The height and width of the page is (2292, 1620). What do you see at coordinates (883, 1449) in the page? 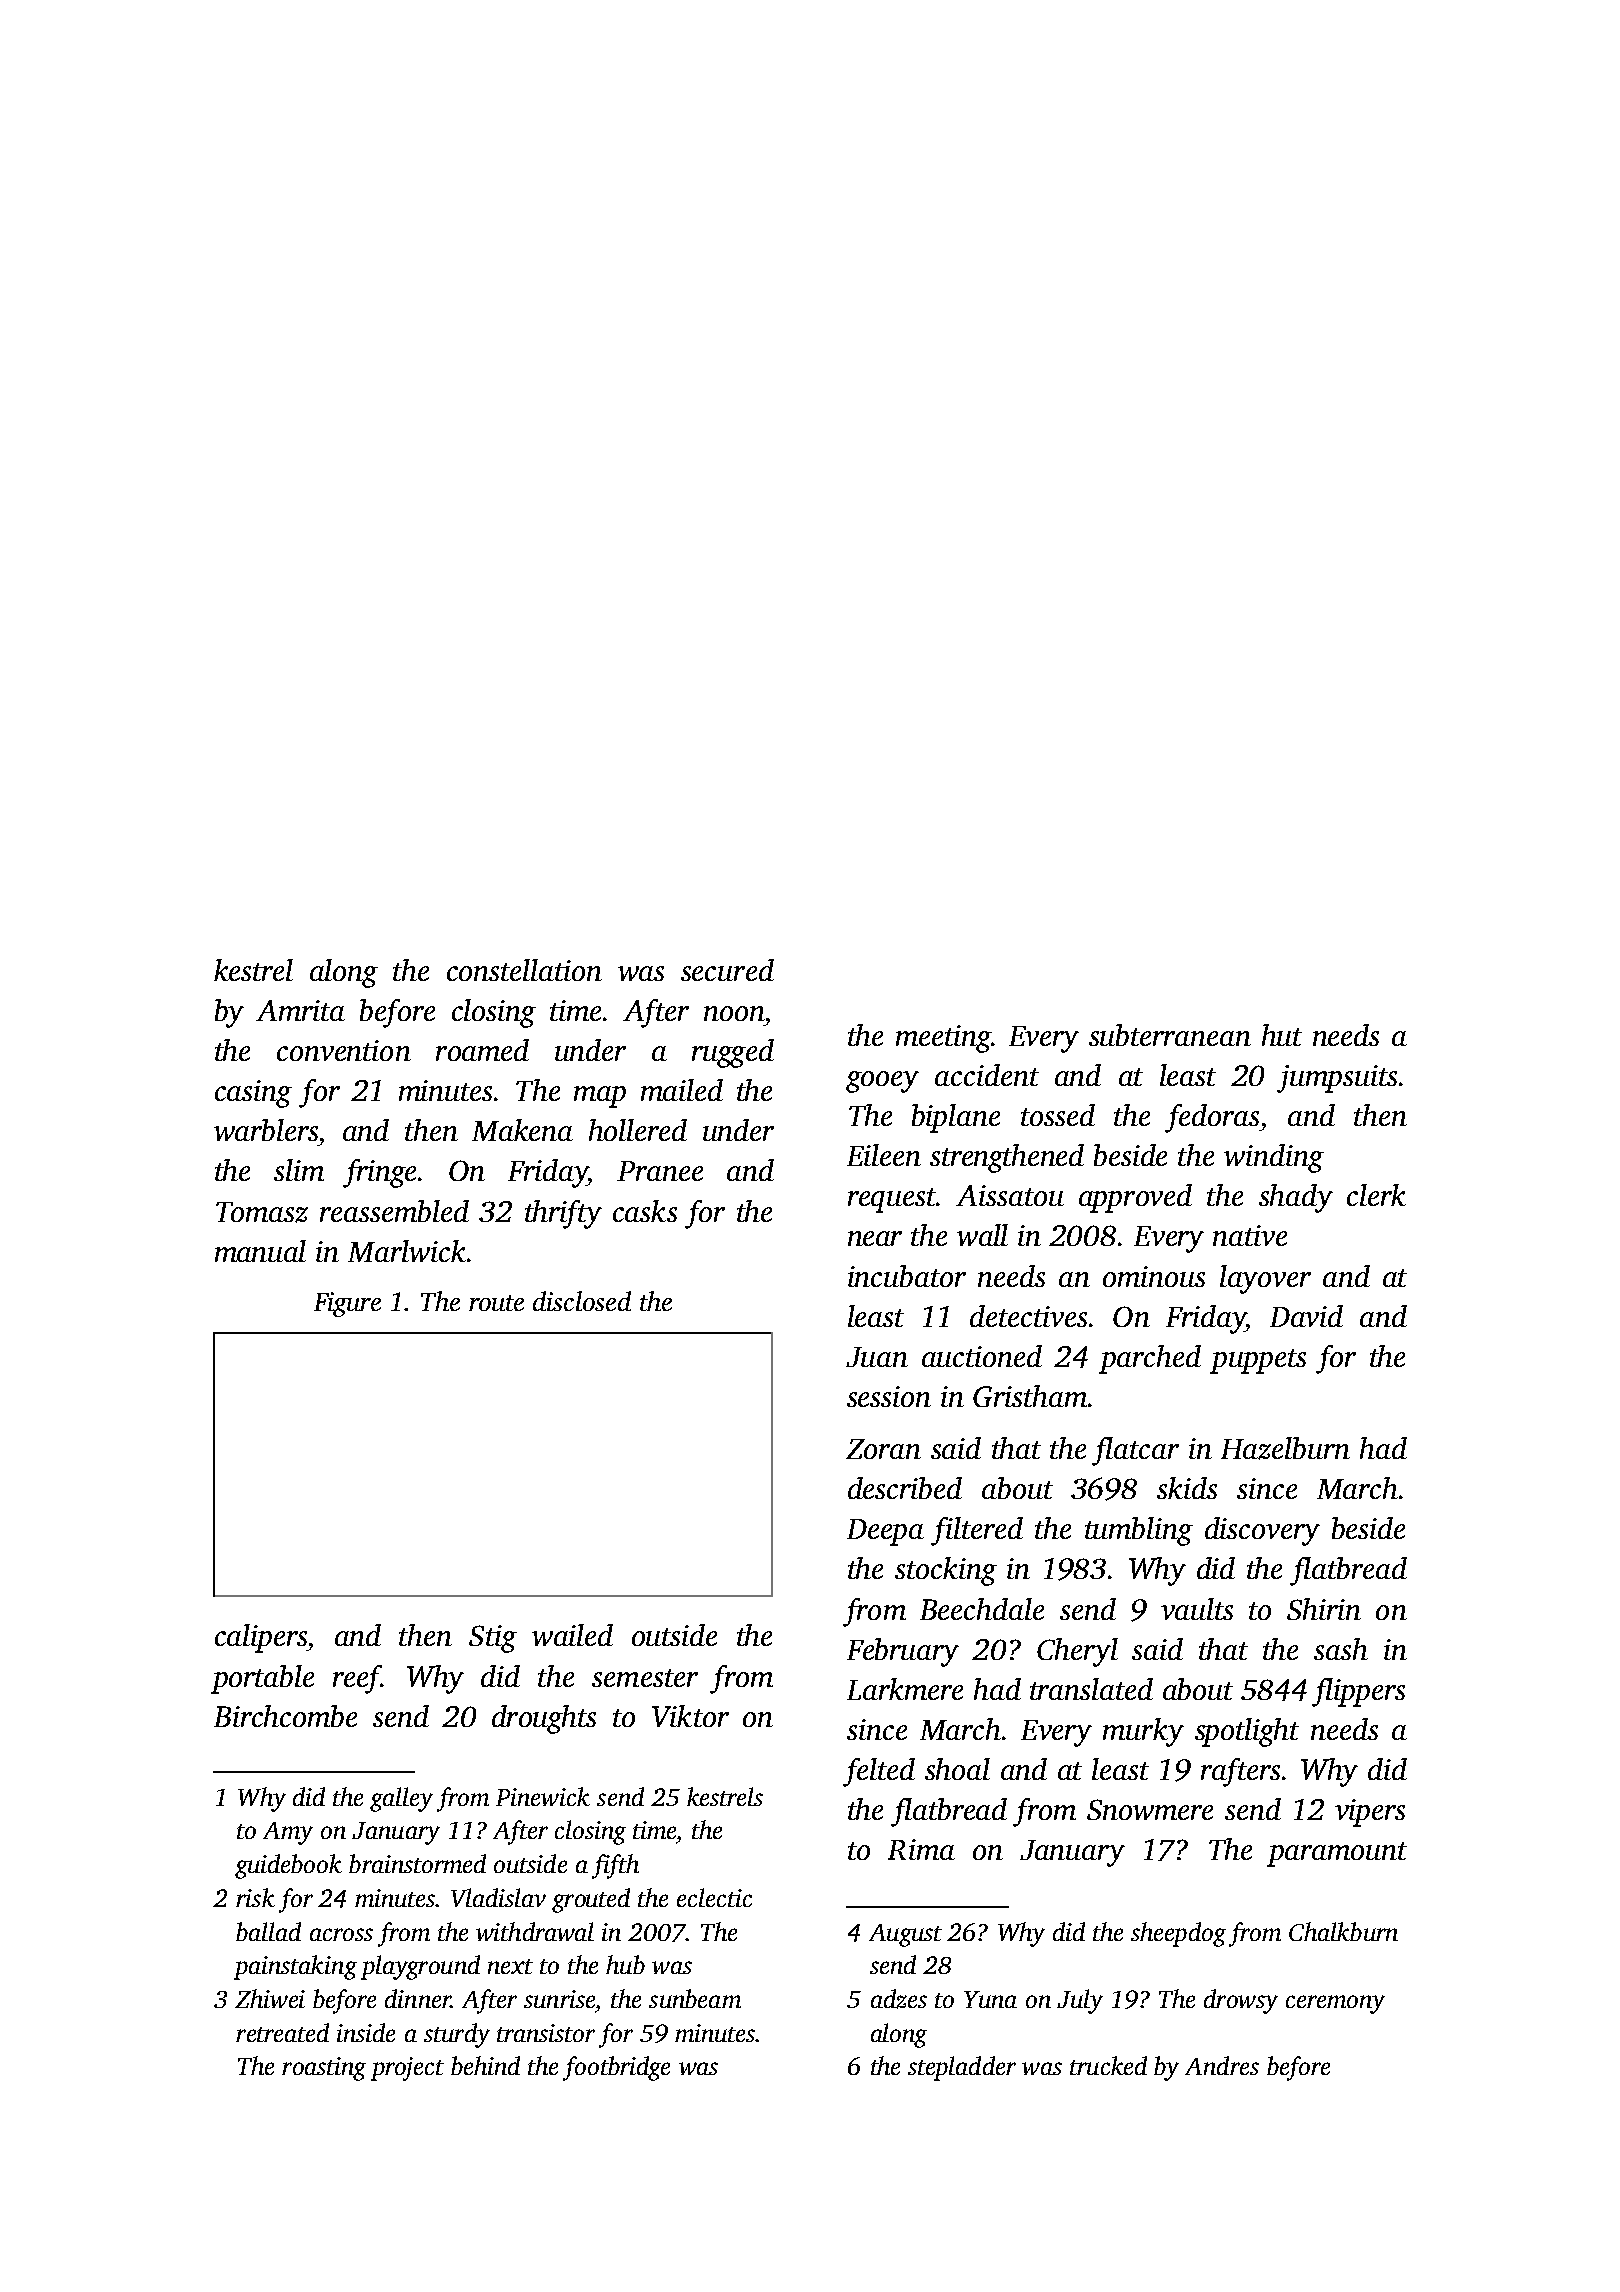
I see `Zoran` at bounding box center [883, 1449].
